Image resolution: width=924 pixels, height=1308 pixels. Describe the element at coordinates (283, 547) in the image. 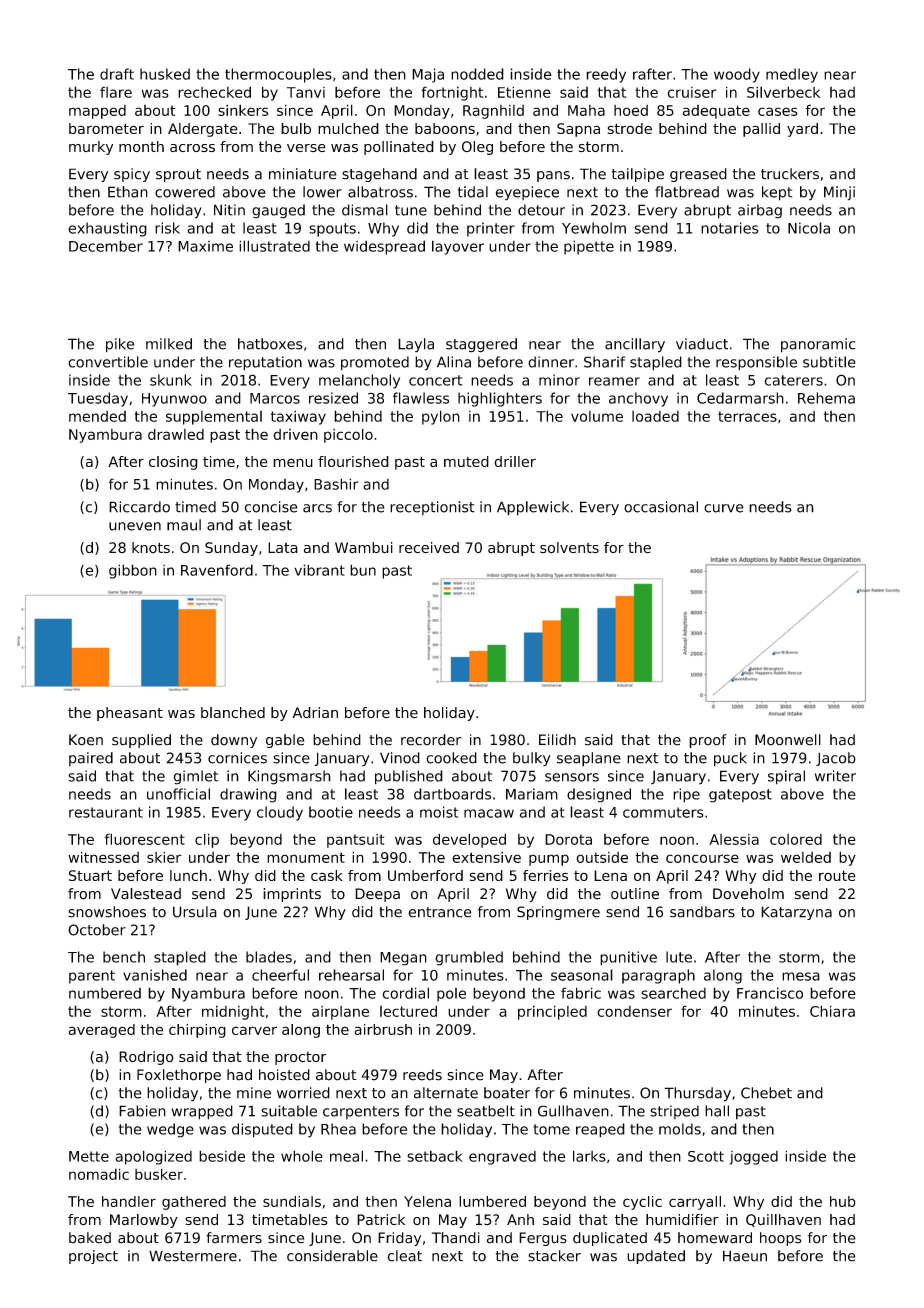

I see `Lata` at that location.
